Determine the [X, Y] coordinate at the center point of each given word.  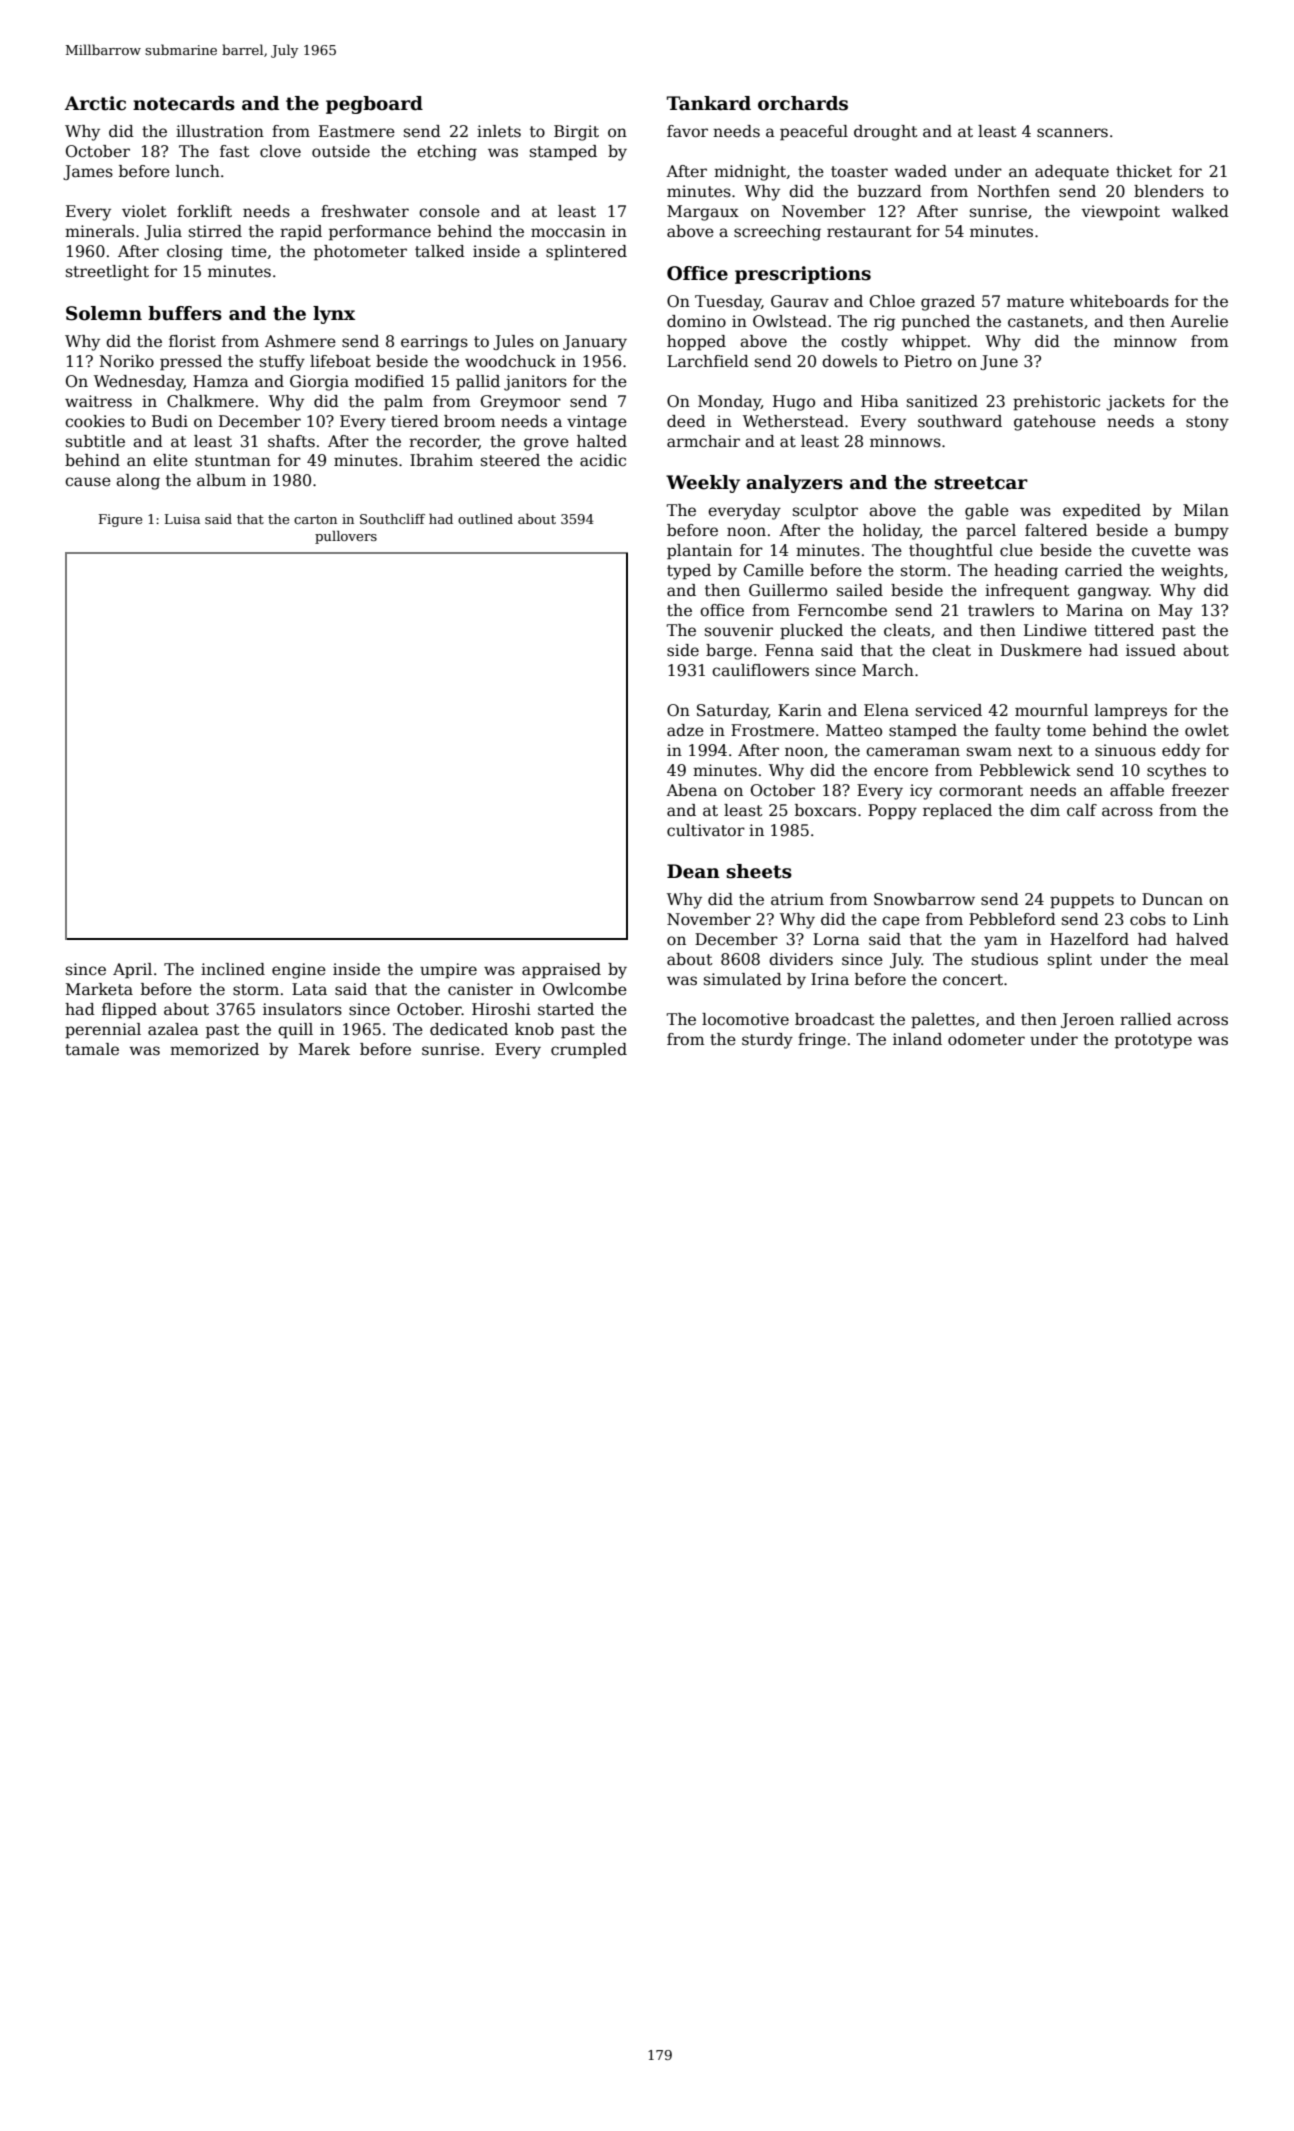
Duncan [1172, 899]
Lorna [836, 939]
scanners [1072, 133]
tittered [1124, 630]
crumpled [589, 1051]
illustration [220, 131]
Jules [513, 342]
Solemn [104, 313]
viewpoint [1121, 213]
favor [687, 131]
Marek [324, 1049]
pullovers [346, 537]
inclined [233, 969]
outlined [485, 519]
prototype [1153, 1041]
